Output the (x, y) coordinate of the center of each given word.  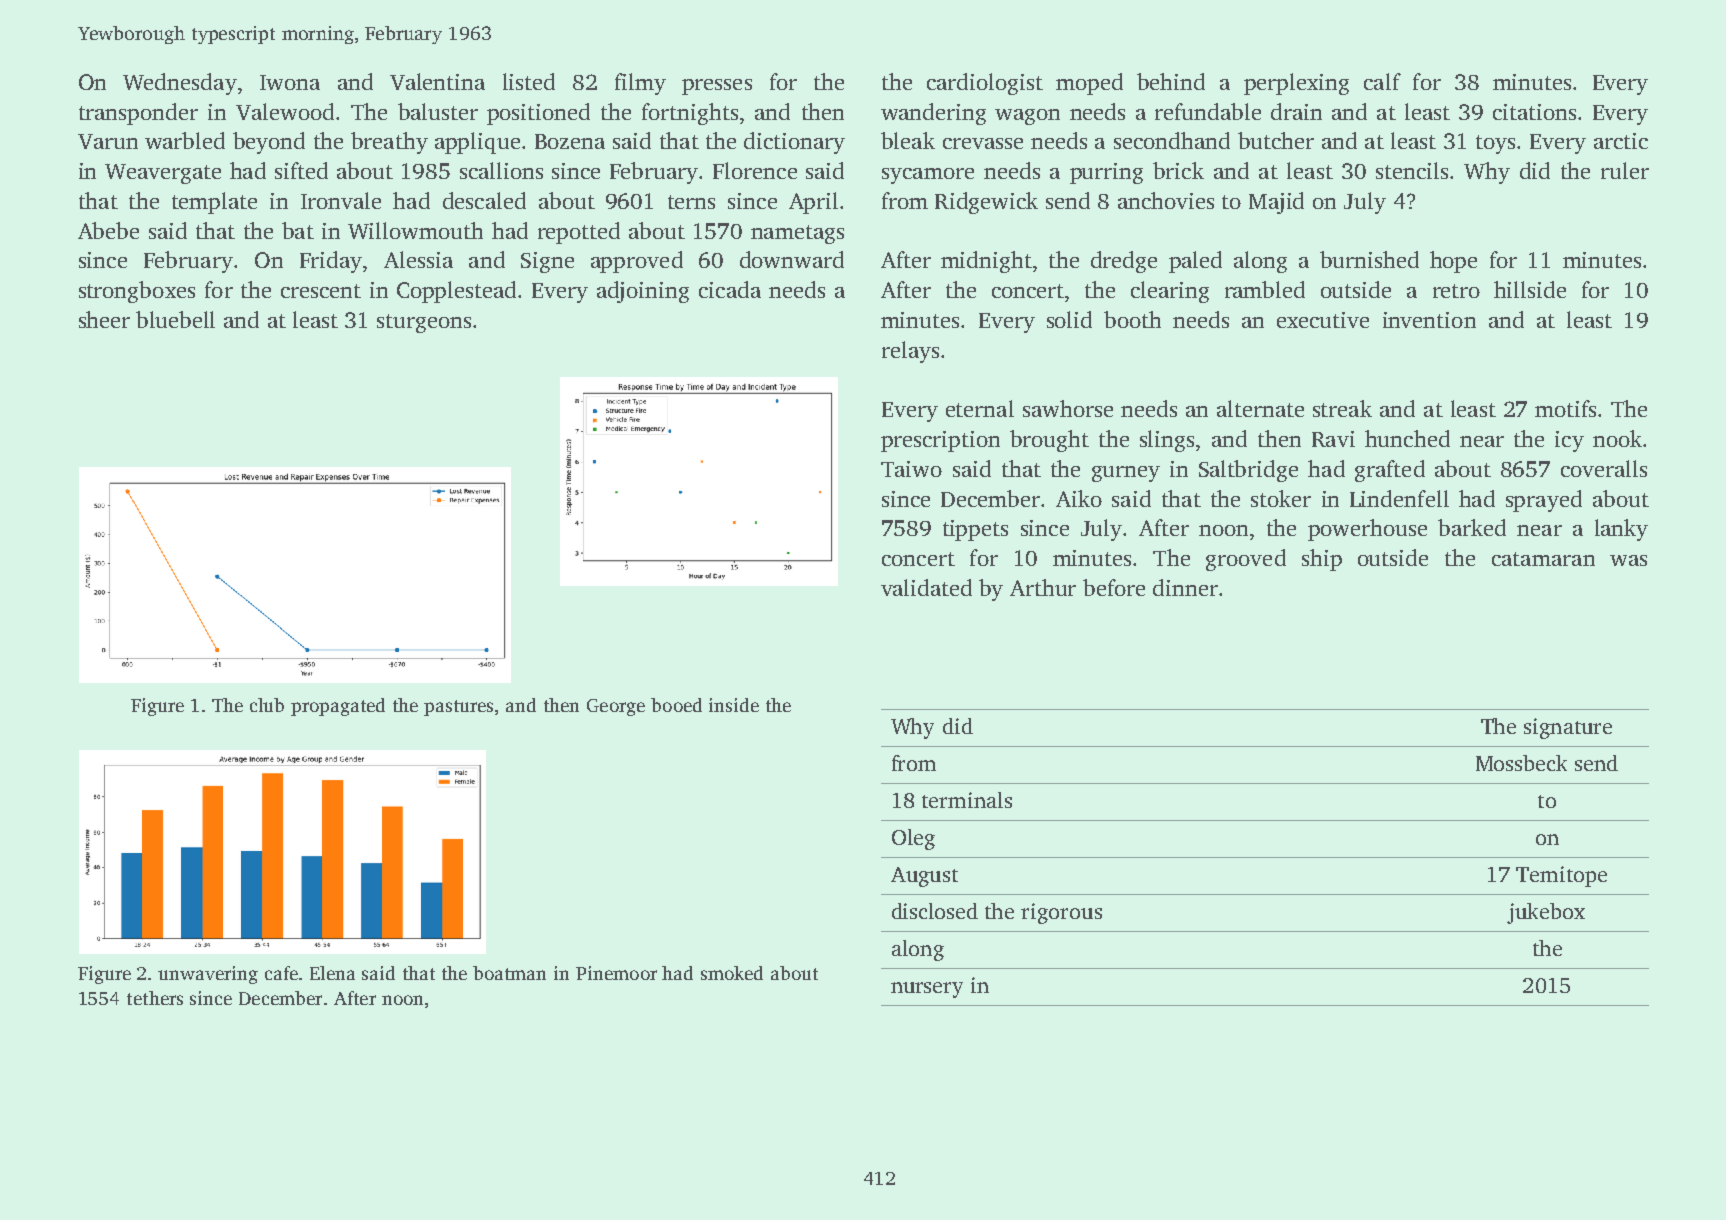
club (267, 705)
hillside (1530, 289)
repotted (579, 233)
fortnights (690, 114)
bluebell (175, 319)
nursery (927, 990)
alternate (1260, 408)
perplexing (1296, 84)
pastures (458, 708)
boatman (509, 973)
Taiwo (911, 469)
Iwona (290, 82)
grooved (1246, 560)
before (1114, 587)
